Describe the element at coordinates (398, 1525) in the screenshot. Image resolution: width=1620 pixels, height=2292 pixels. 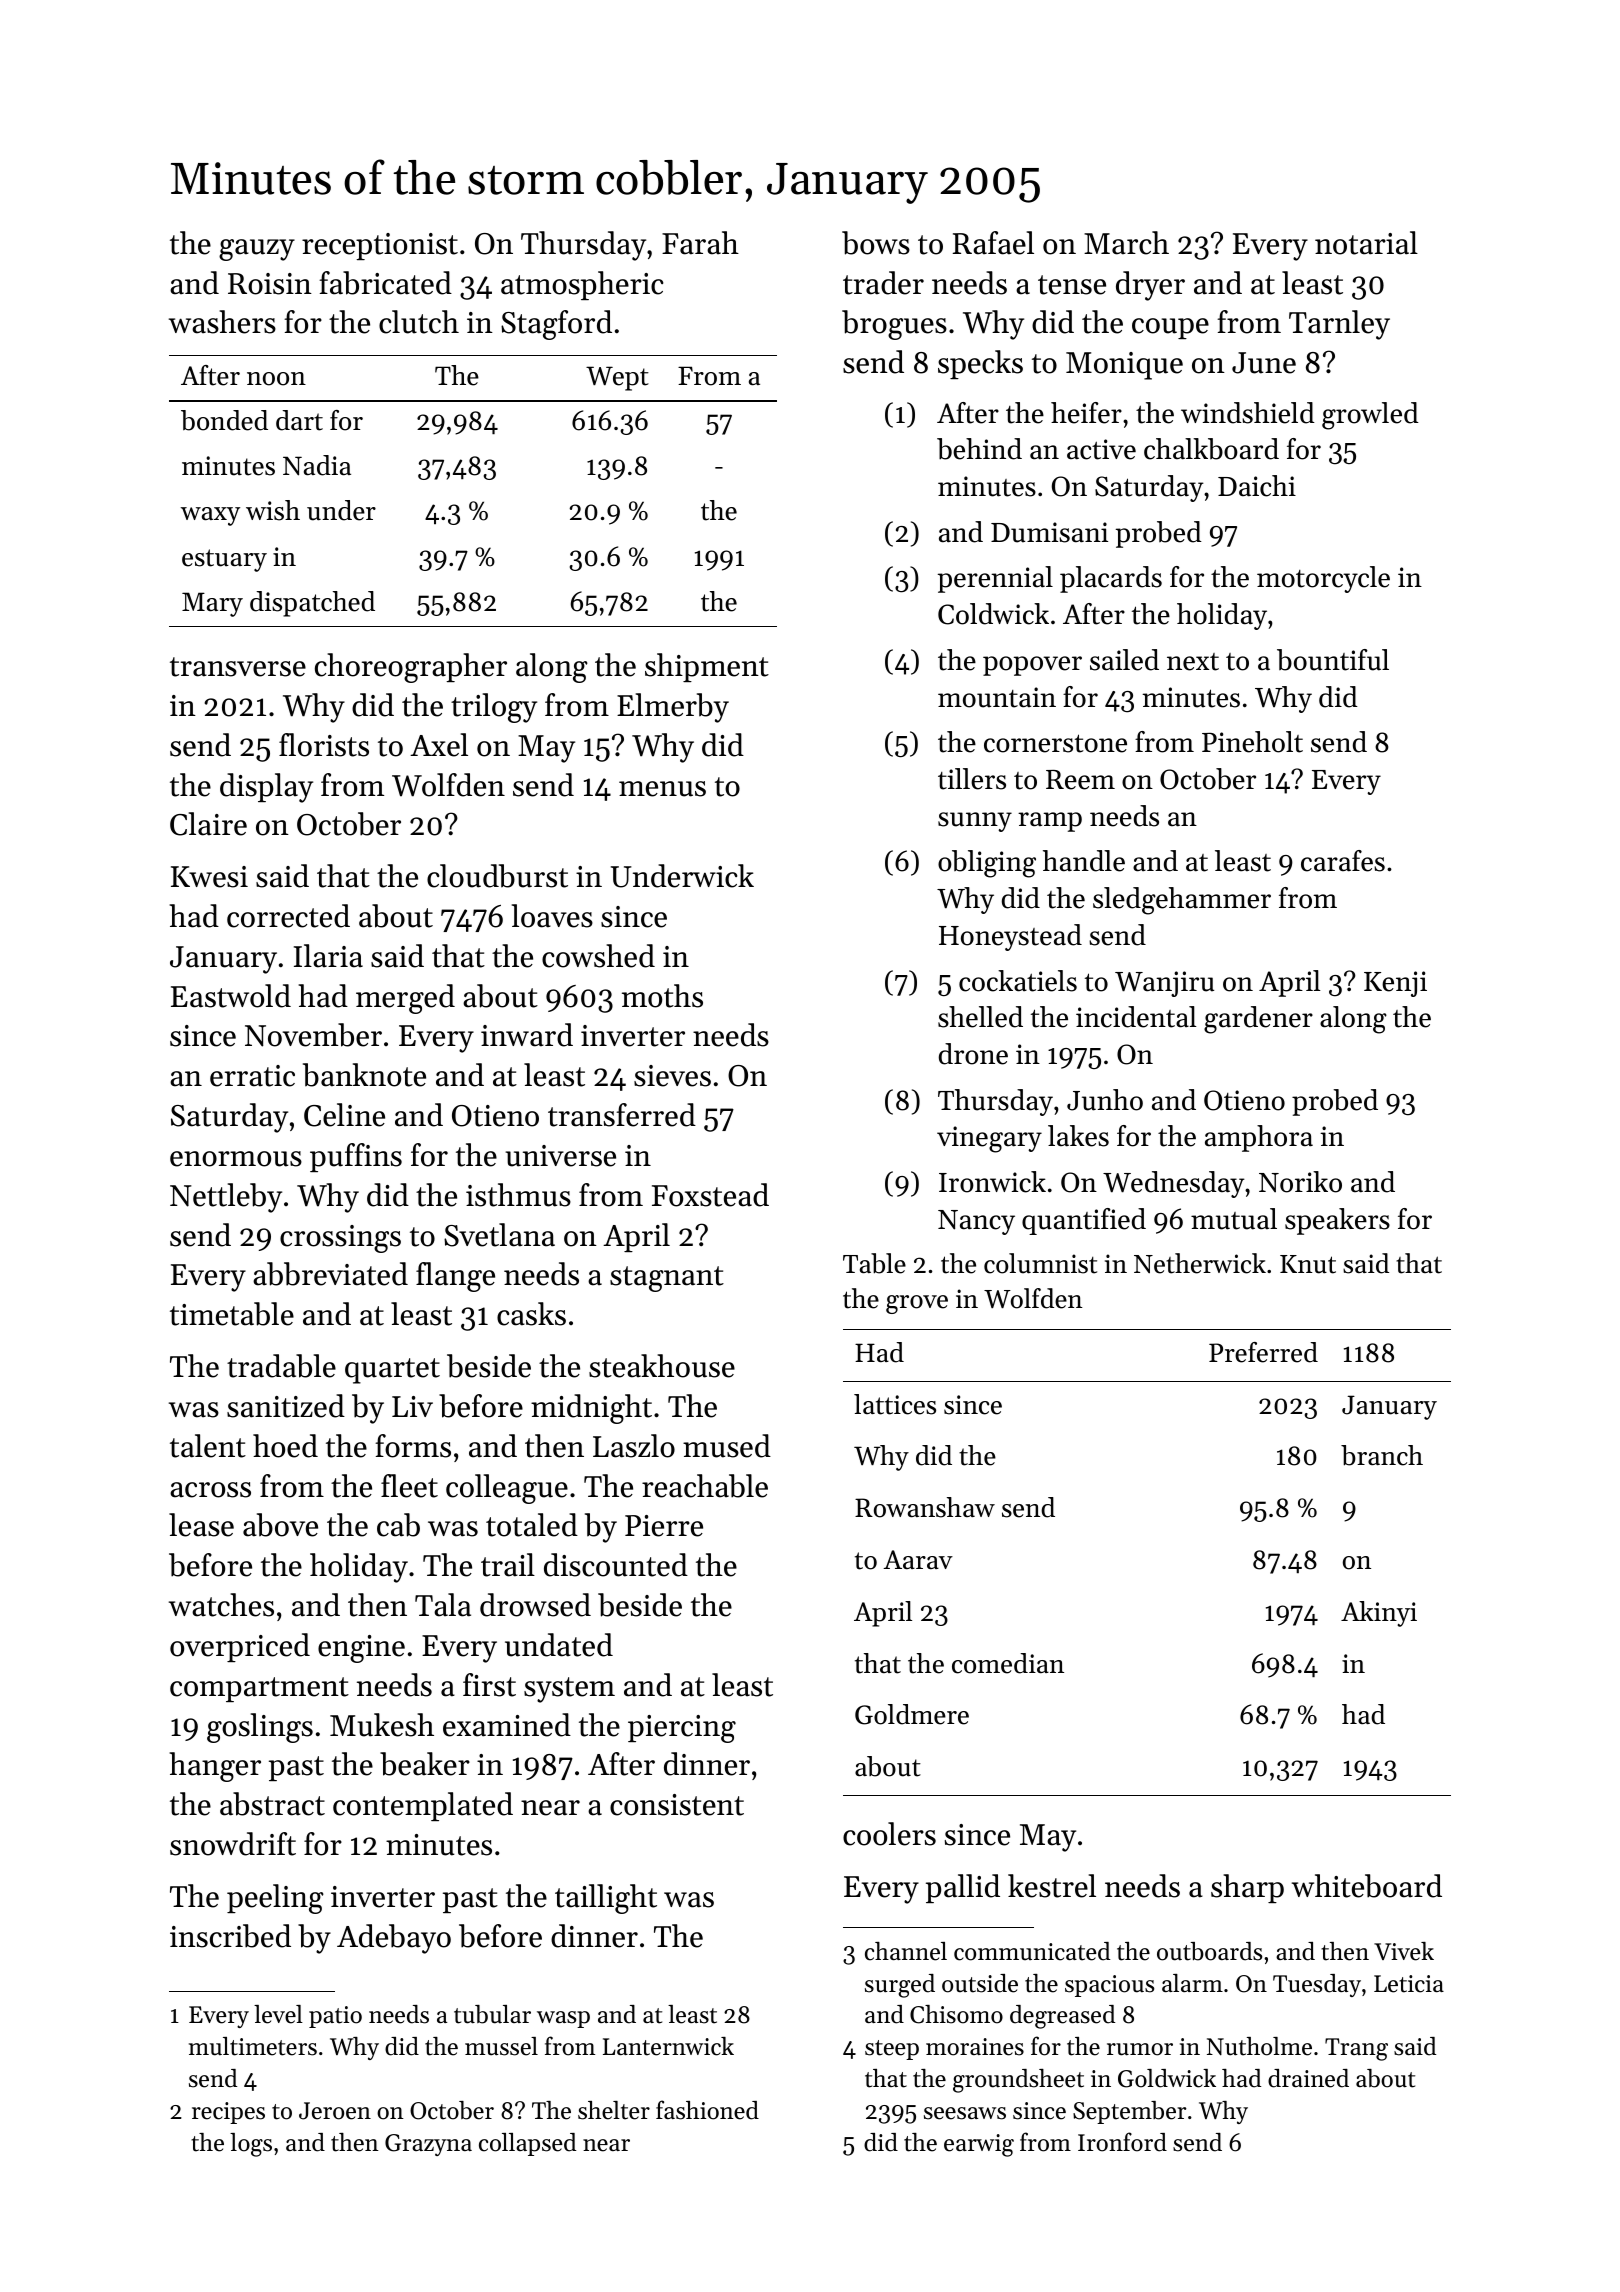
I see `cab` at that location.
